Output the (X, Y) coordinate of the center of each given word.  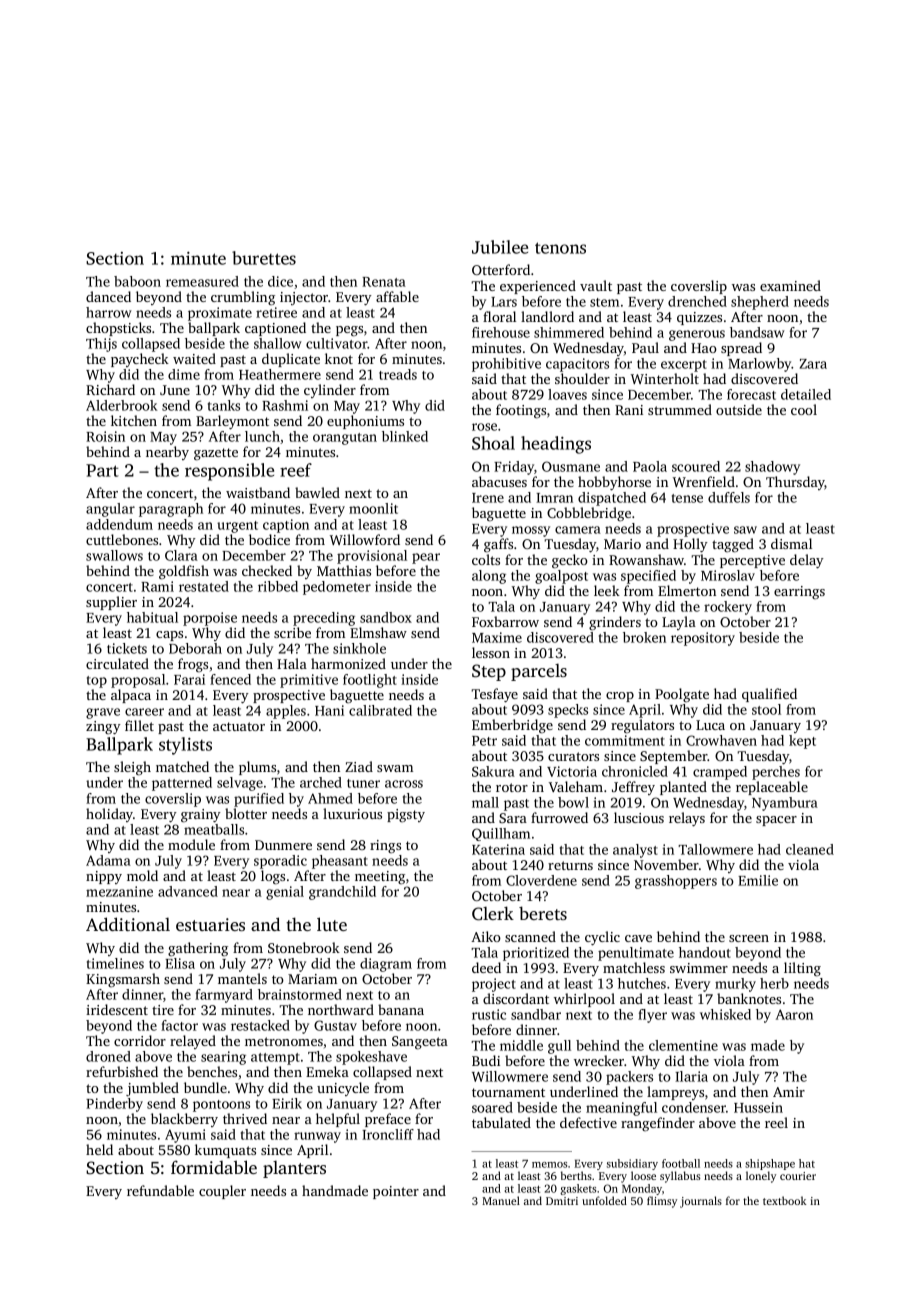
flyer (652, 1016)
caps (169, 636)
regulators (642, 726)
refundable (160, 1190)
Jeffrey (633, 788)
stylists (185, 746)
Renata (384, 282)
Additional (128, 924)
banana (401, 1009)
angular (110, 510)
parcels (539, 672)
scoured (696, 466)
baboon (137, 281)
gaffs (498, 545)
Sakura (493, 771)
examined (790, 285)
